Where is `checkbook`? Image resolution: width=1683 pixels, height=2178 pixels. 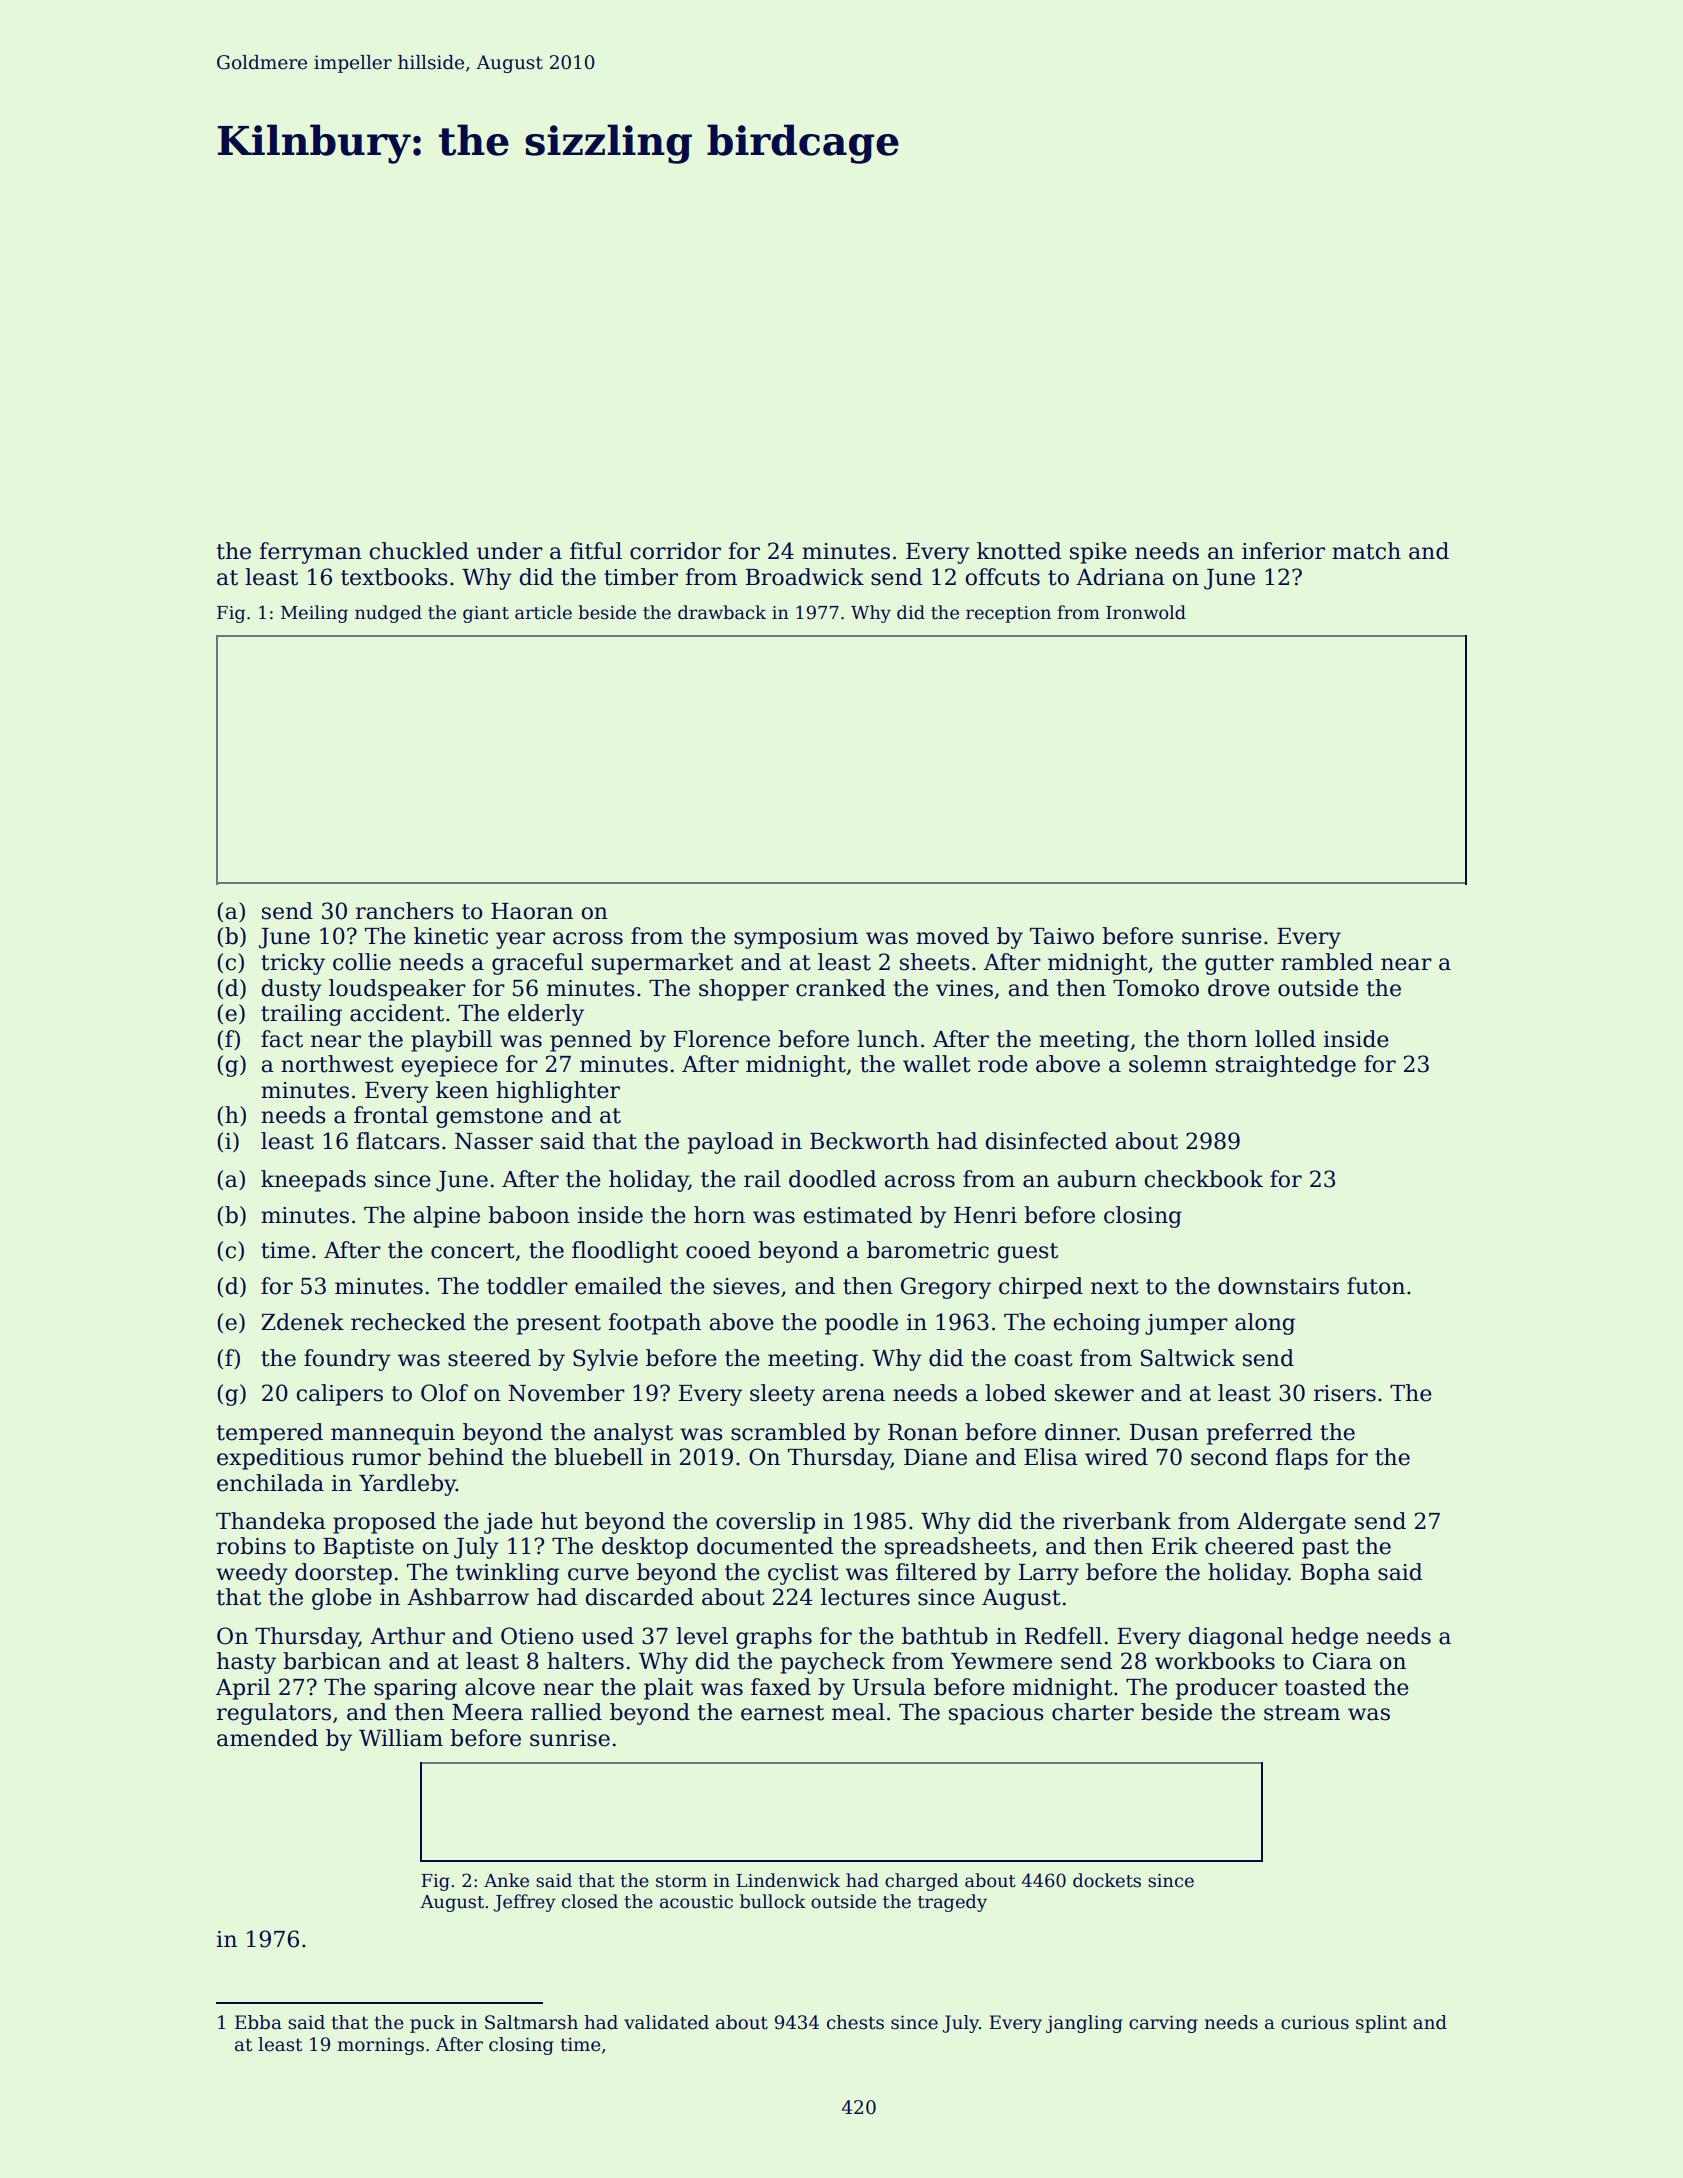
checkbook is located at coordinates (1204, 1179).
